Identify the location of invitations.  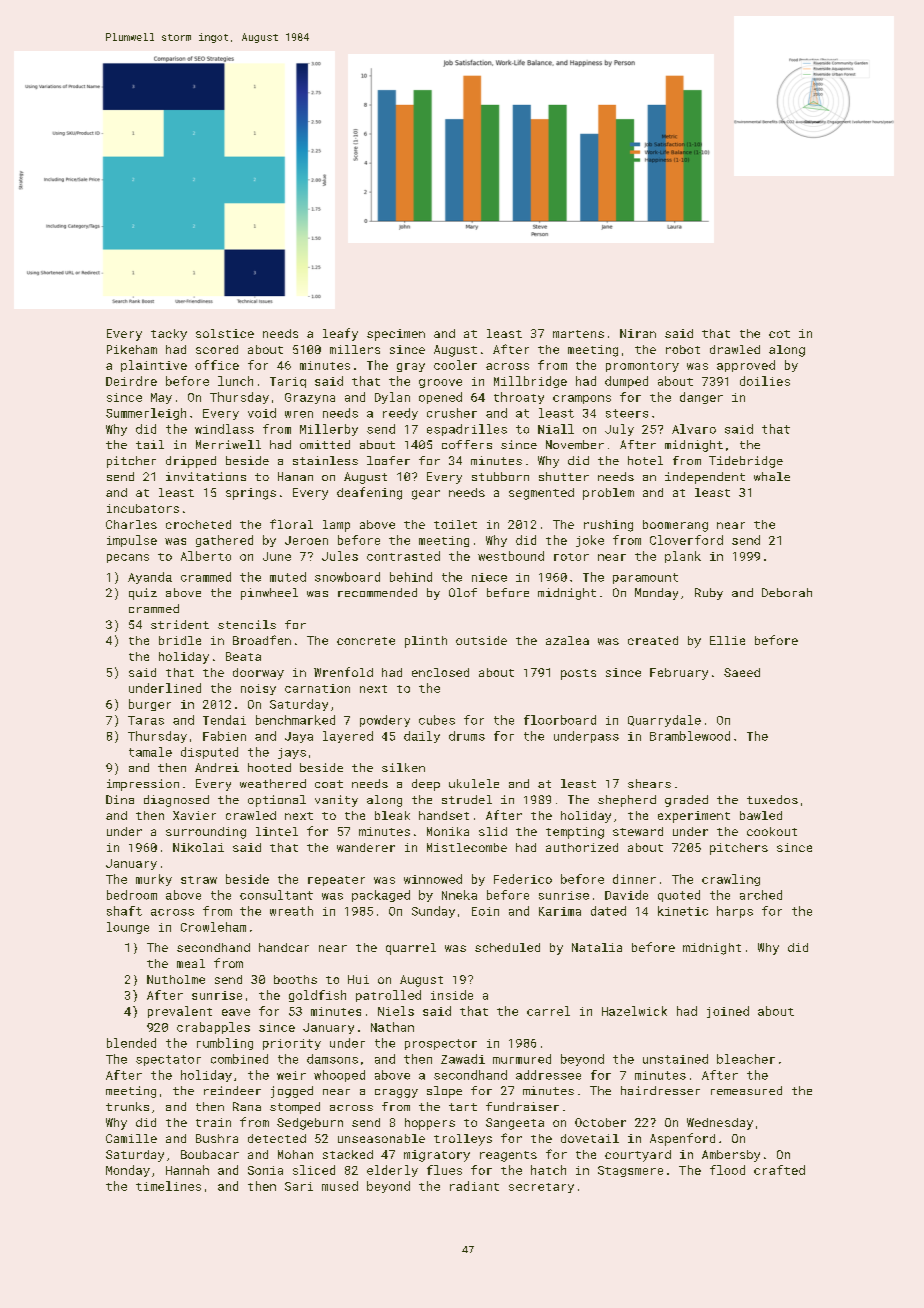
(206, 476).
